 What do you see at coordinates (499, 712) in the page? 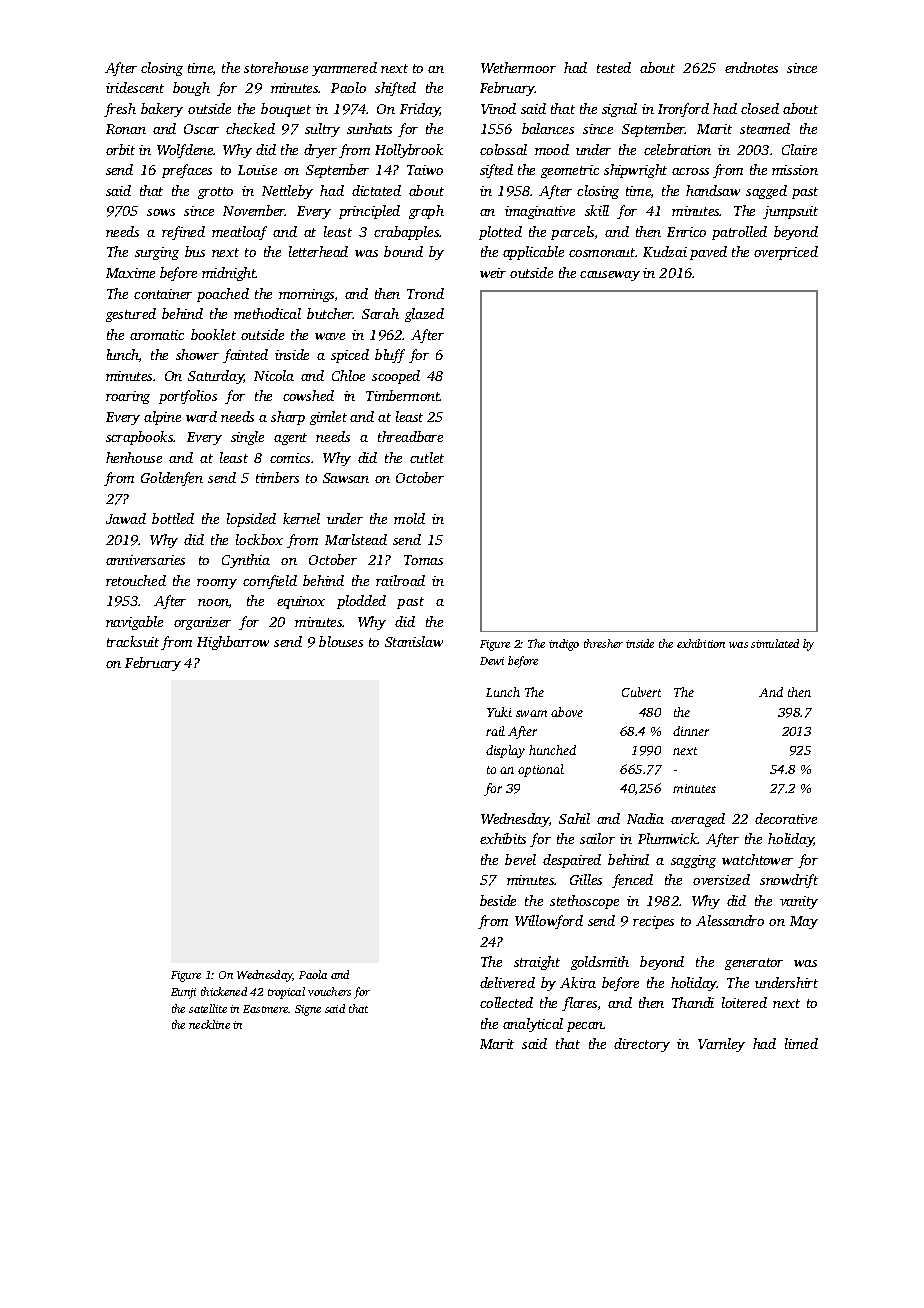
I see `Yuki` at bounding box center [499, 712].
